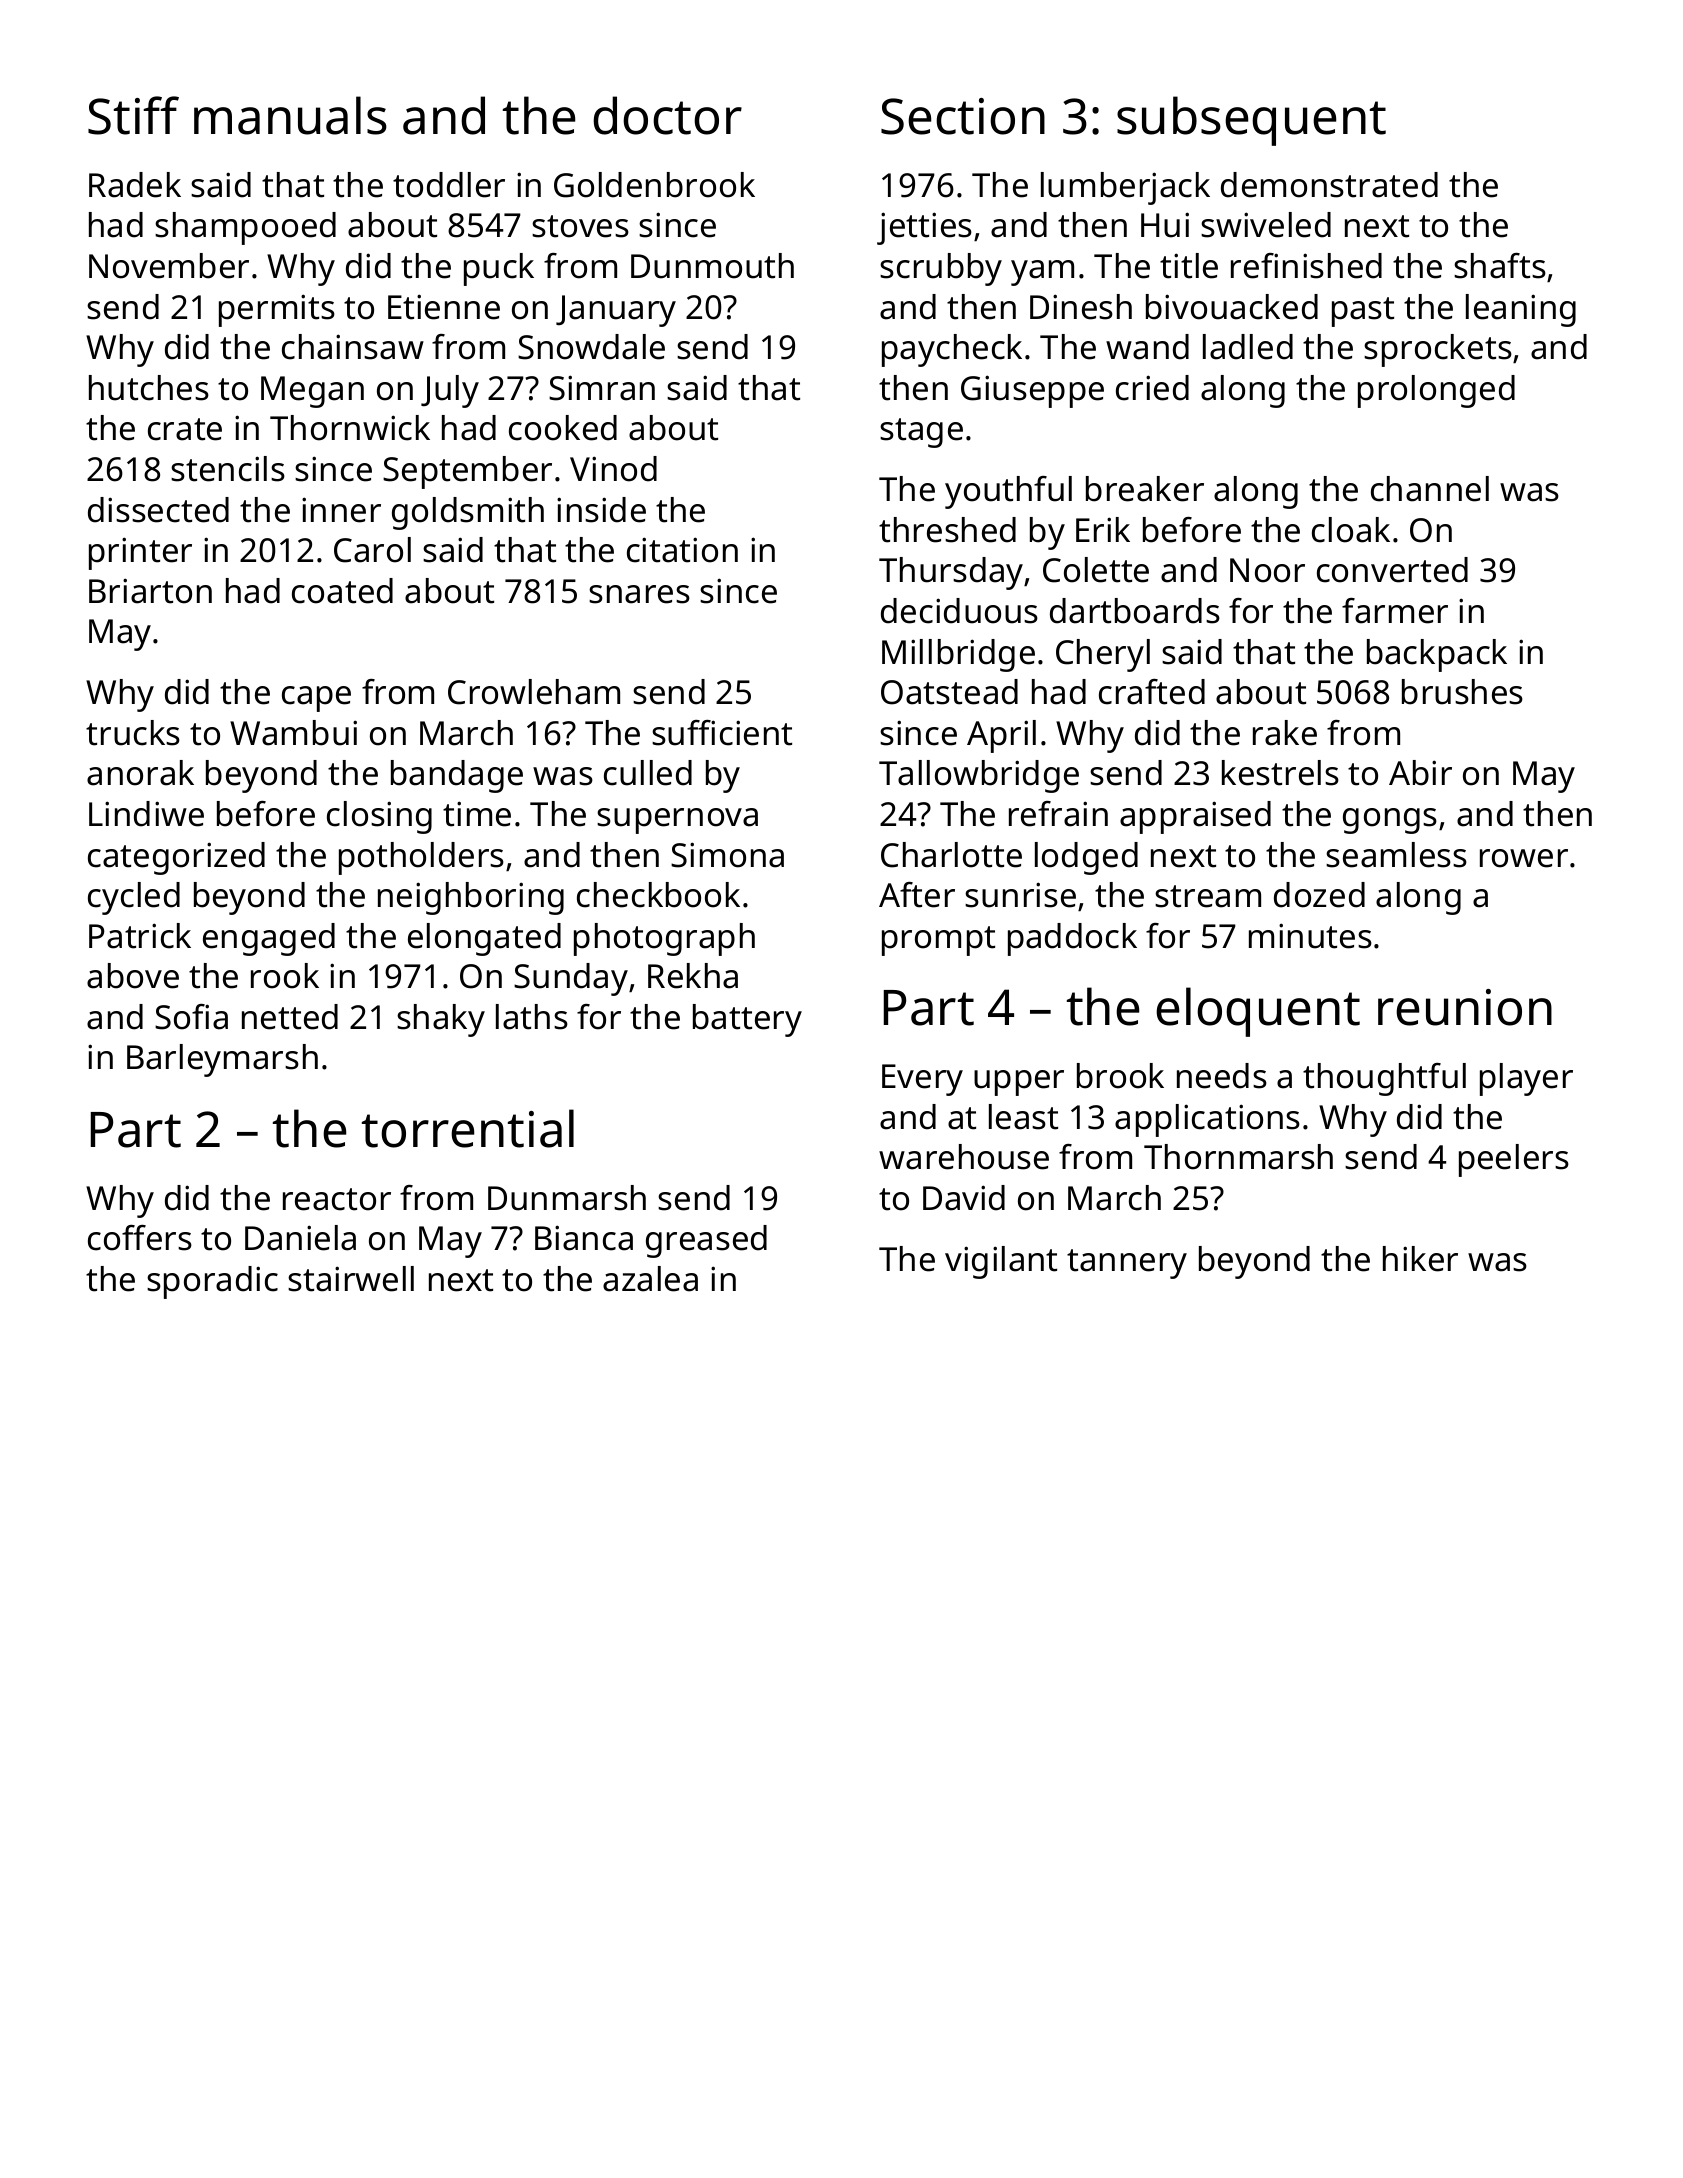 Image resolution: width=1683 pixels, height=2178 pixels. Describe the element at coordinates (290, 115) in the screenshot. I see `manuals` at that location.
